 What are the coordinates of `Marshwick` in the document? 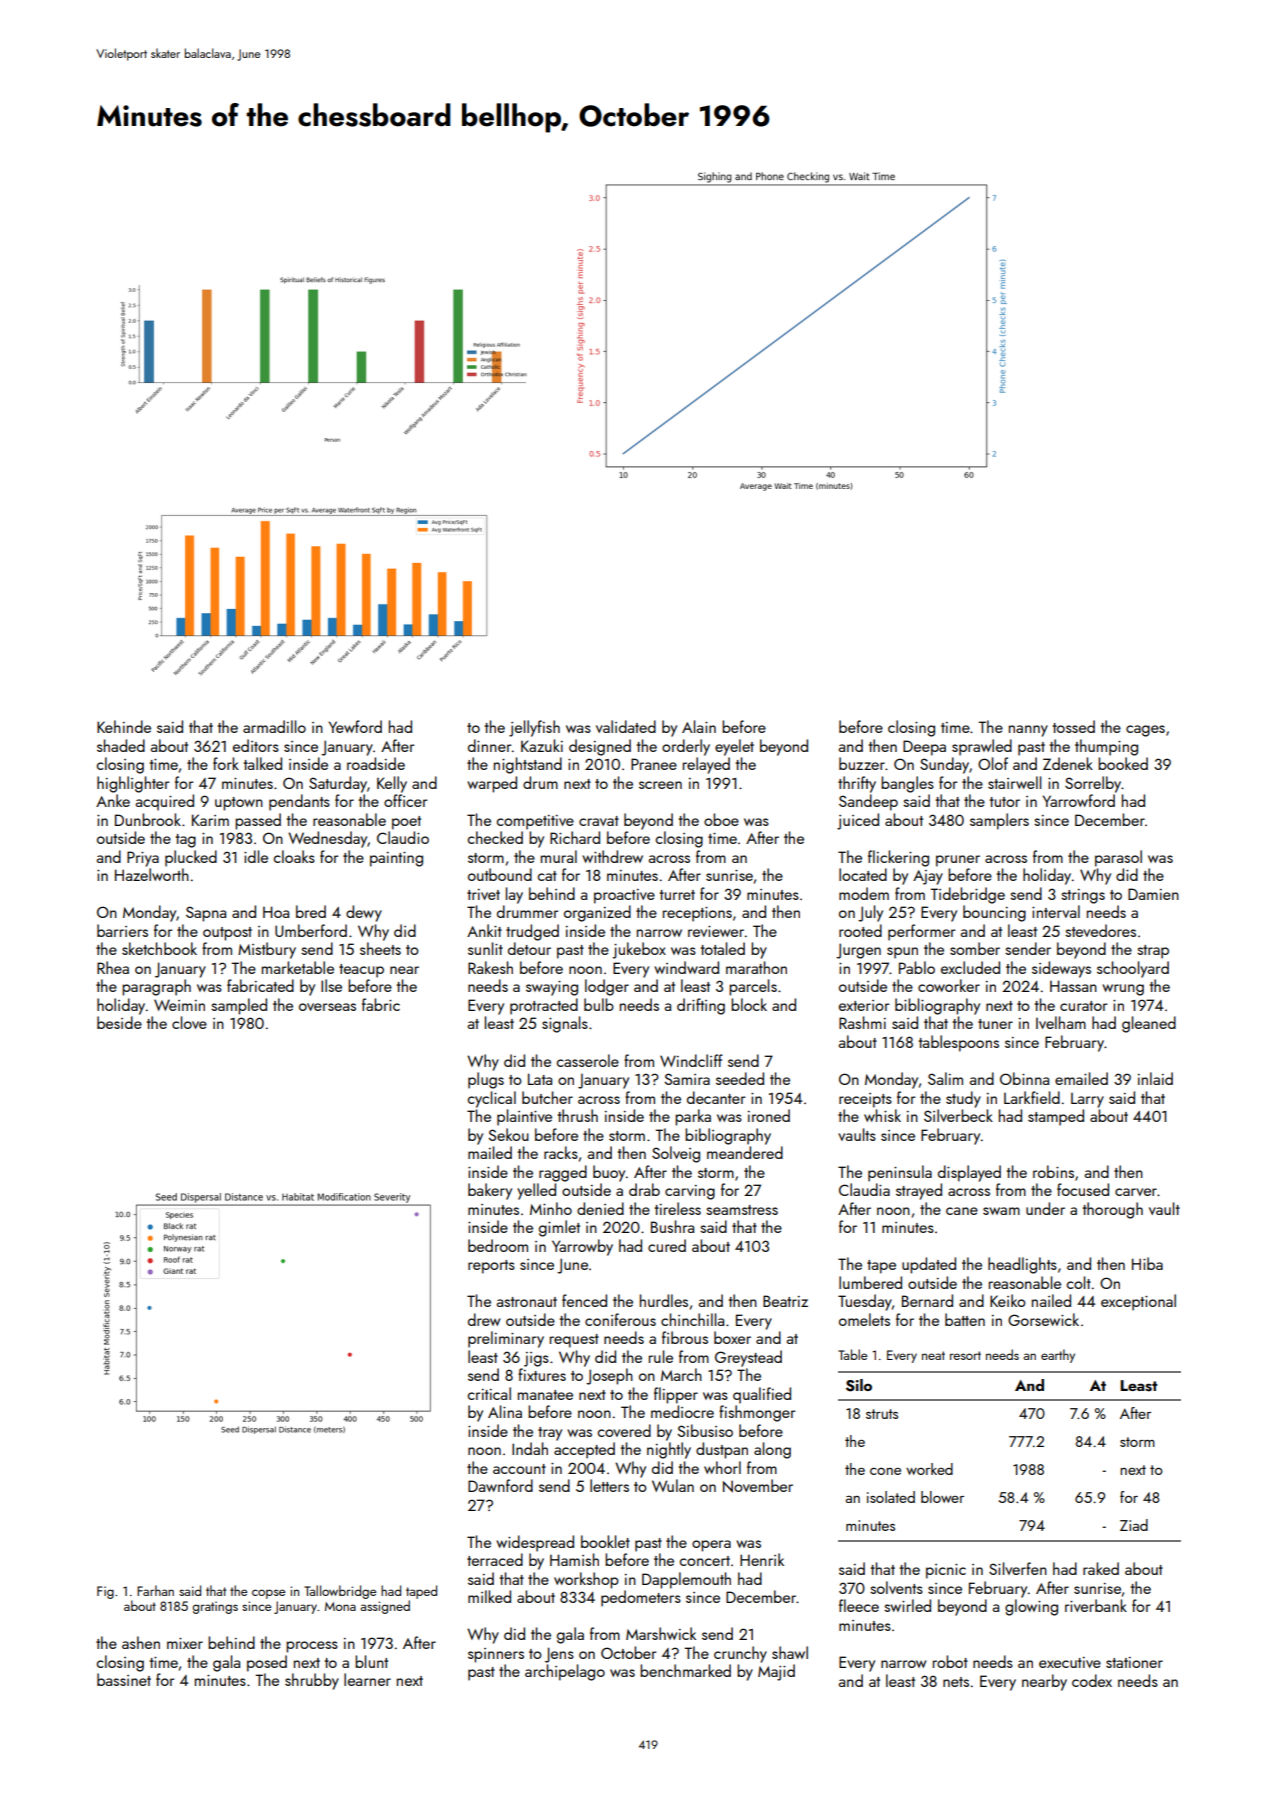 It's located at (661, 1633).
